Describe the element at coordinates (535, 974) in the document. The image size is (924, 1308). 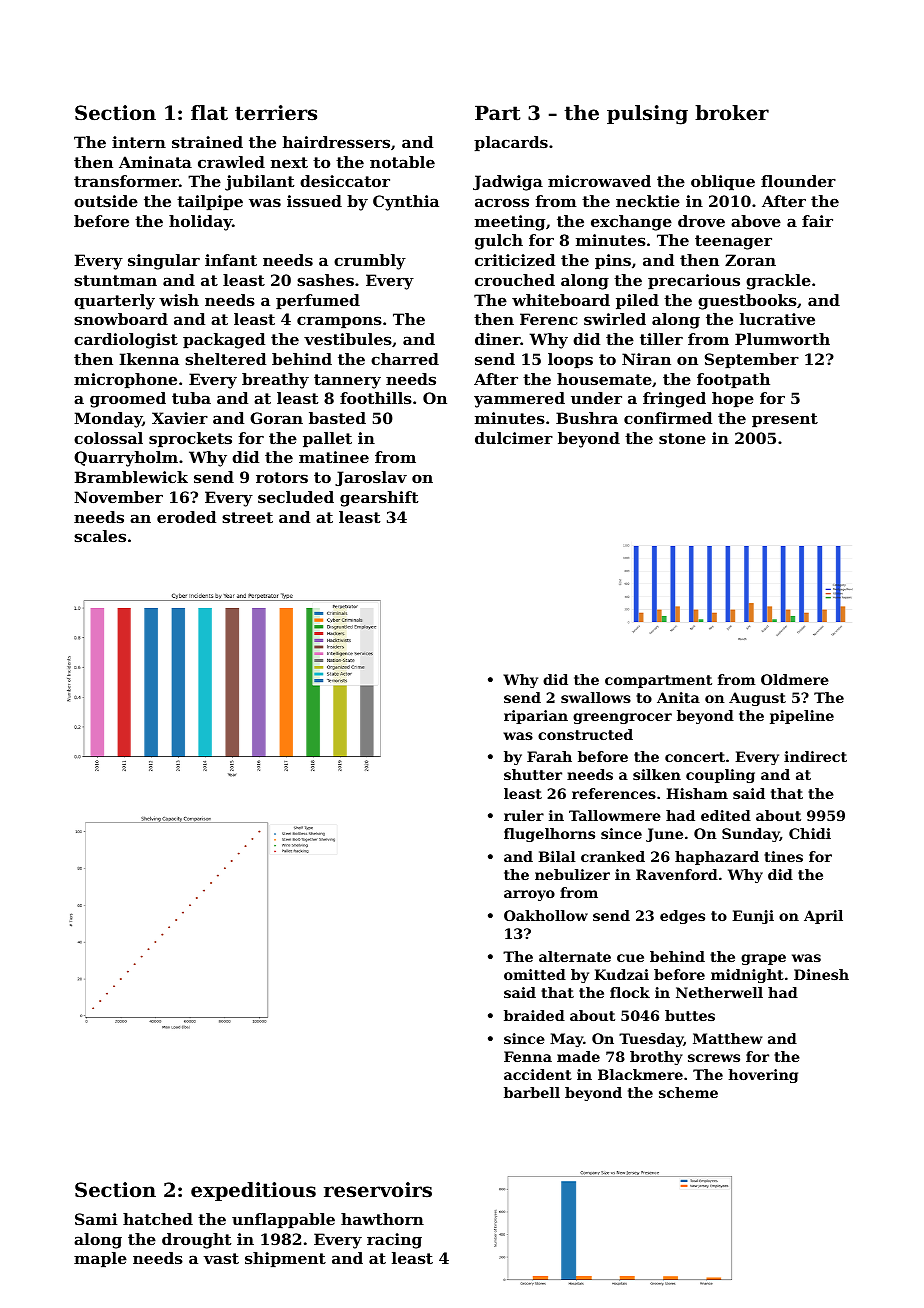
I see `omitted` at that location.
